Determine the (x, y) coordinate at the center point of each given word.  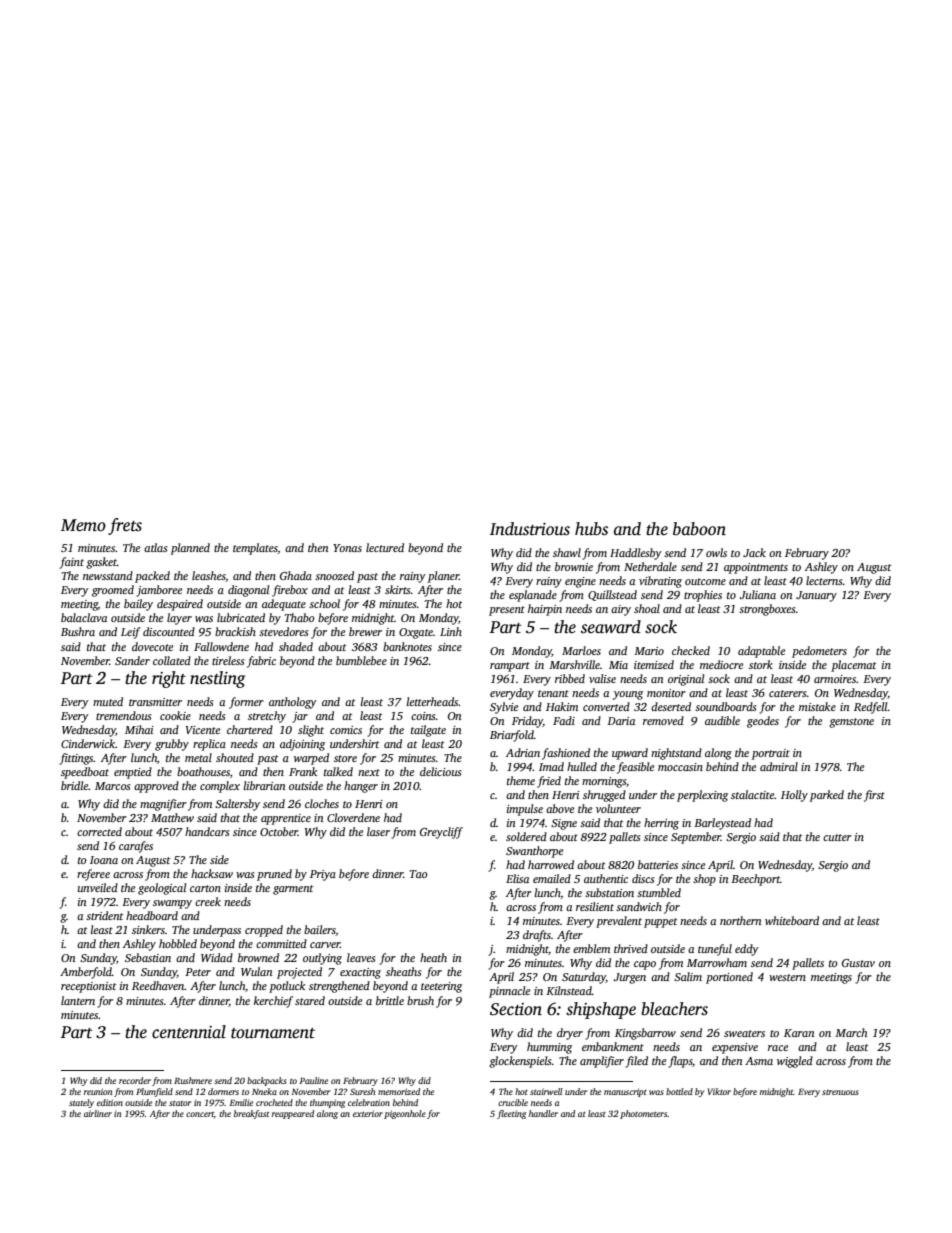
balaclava (84, 617)
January (816, 596)
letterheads (433, 701)
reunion (98, 1091)
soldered (526, 836)
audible (722, 720)
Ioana (104, 860)
